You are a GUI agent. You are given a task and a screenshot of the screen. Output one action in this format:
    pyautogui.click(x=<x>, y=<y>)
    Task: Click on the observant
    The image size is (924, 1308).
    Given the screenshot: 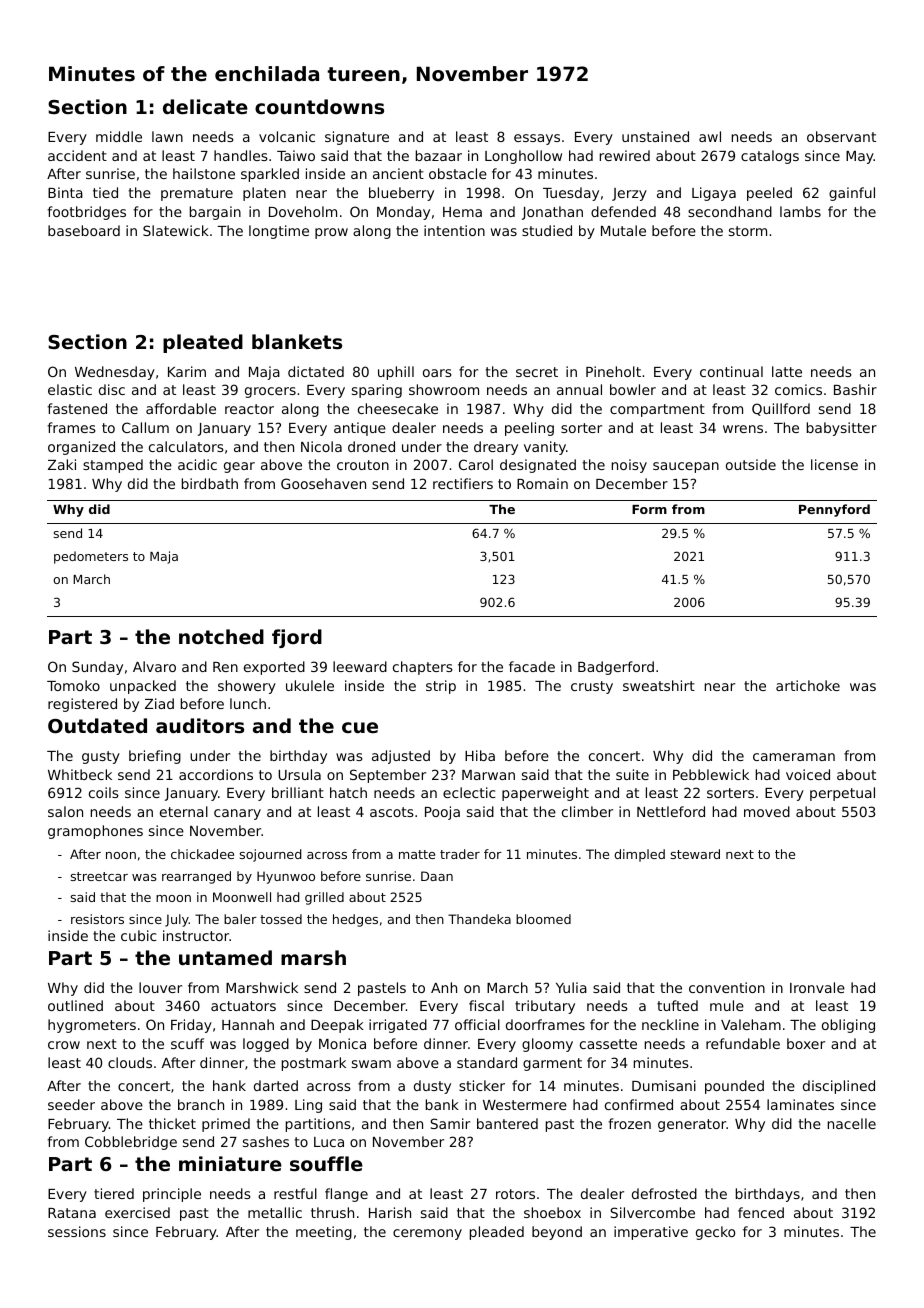 What is the action you would take?
    pyautogui.click(x=841, y=136)
